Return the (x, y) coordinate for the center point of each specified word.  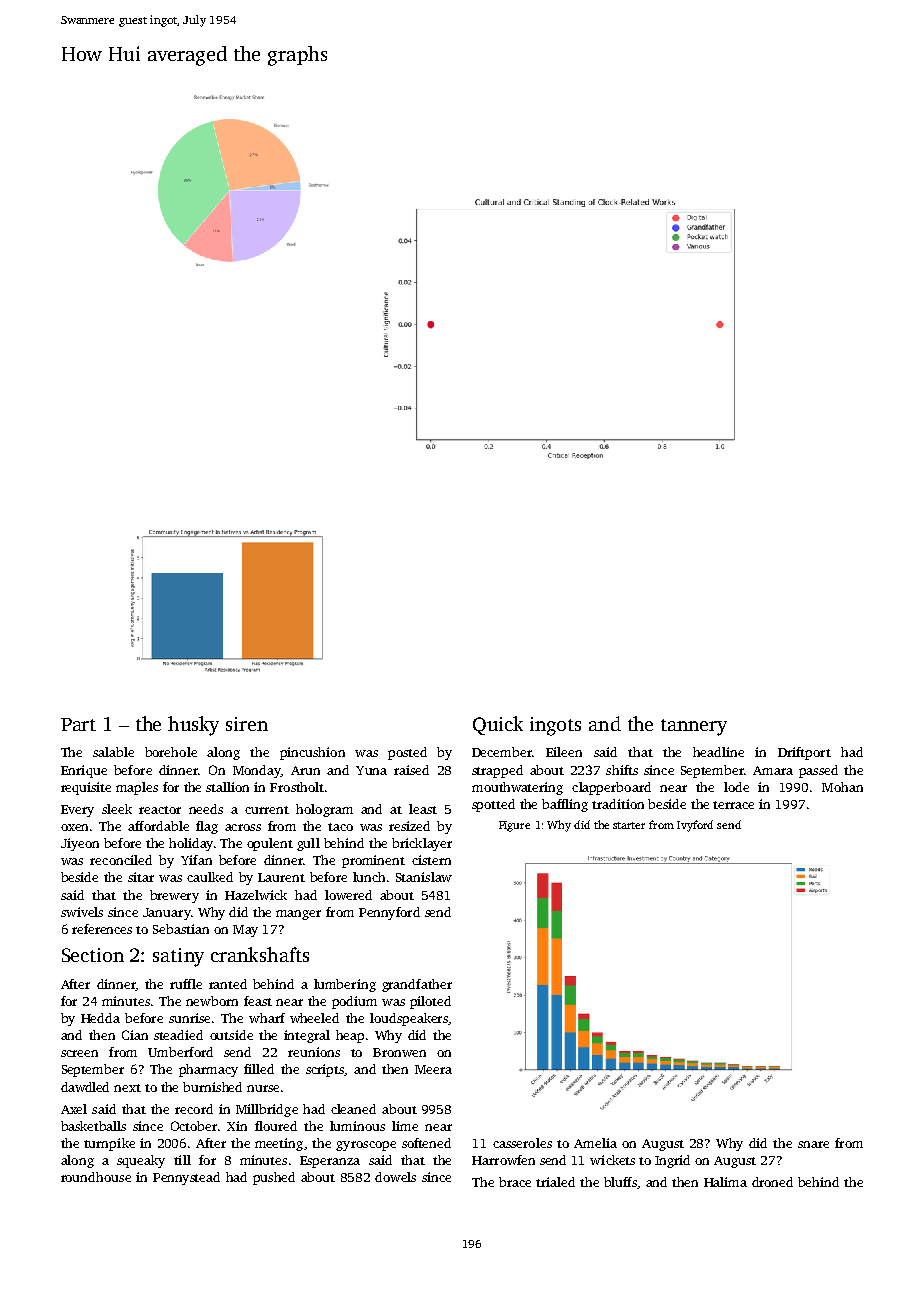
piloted (430, 1002)
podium (354, 1002)
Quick (498, 725)
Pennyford (389, 913)
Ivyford (695, 826)
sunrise (189, 1018)
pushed (274, 1178)
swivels (82, 912)
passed (818, 771)
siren (247, 724)
